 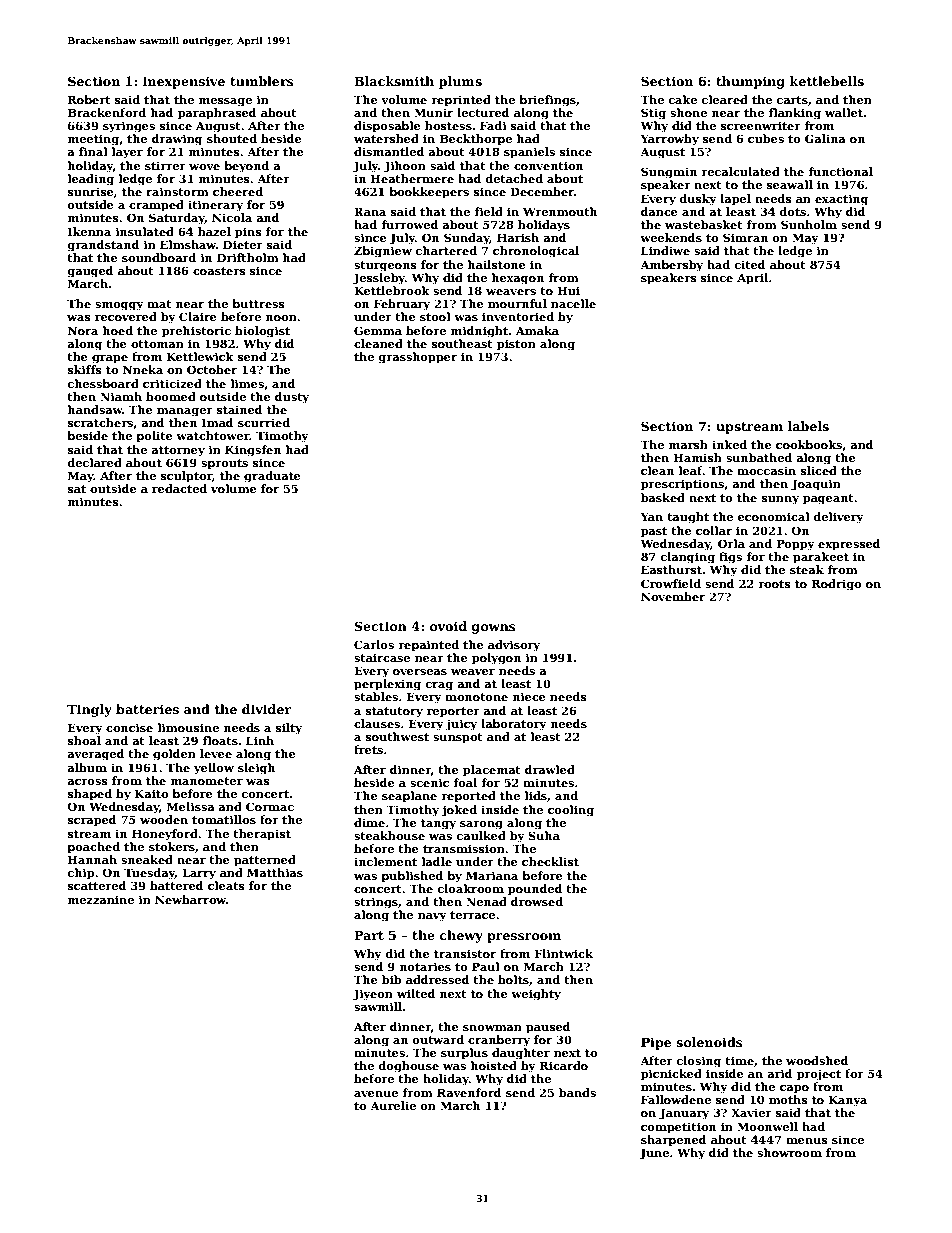 I want to click on briefings, so click(x=547, y=101).
